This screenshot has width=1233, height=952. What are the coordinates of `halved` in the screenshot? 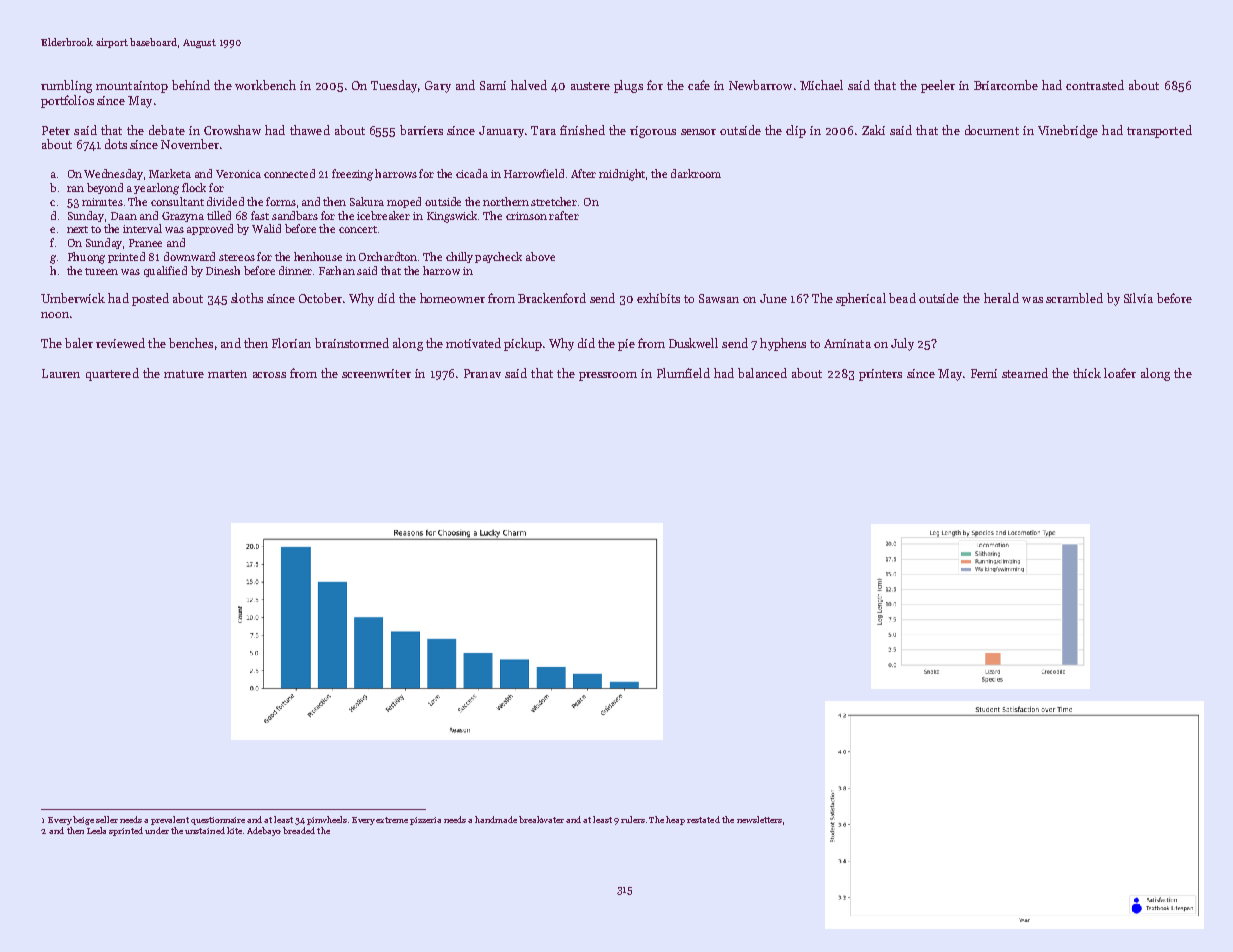 It's located at (529, 85).
